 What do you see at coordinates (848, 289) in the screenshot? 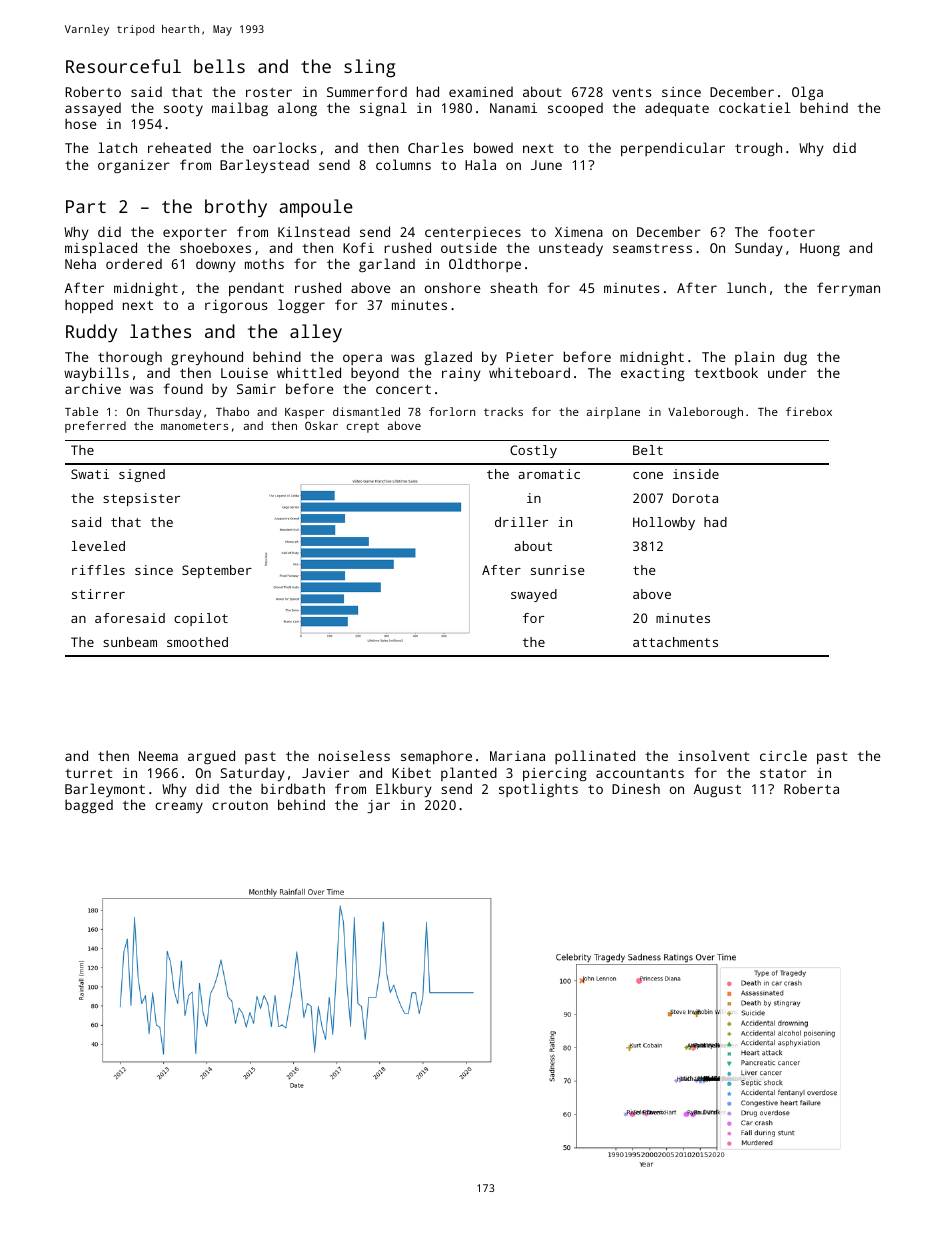
I see `ferryman` at bounding box center [848, 289].
